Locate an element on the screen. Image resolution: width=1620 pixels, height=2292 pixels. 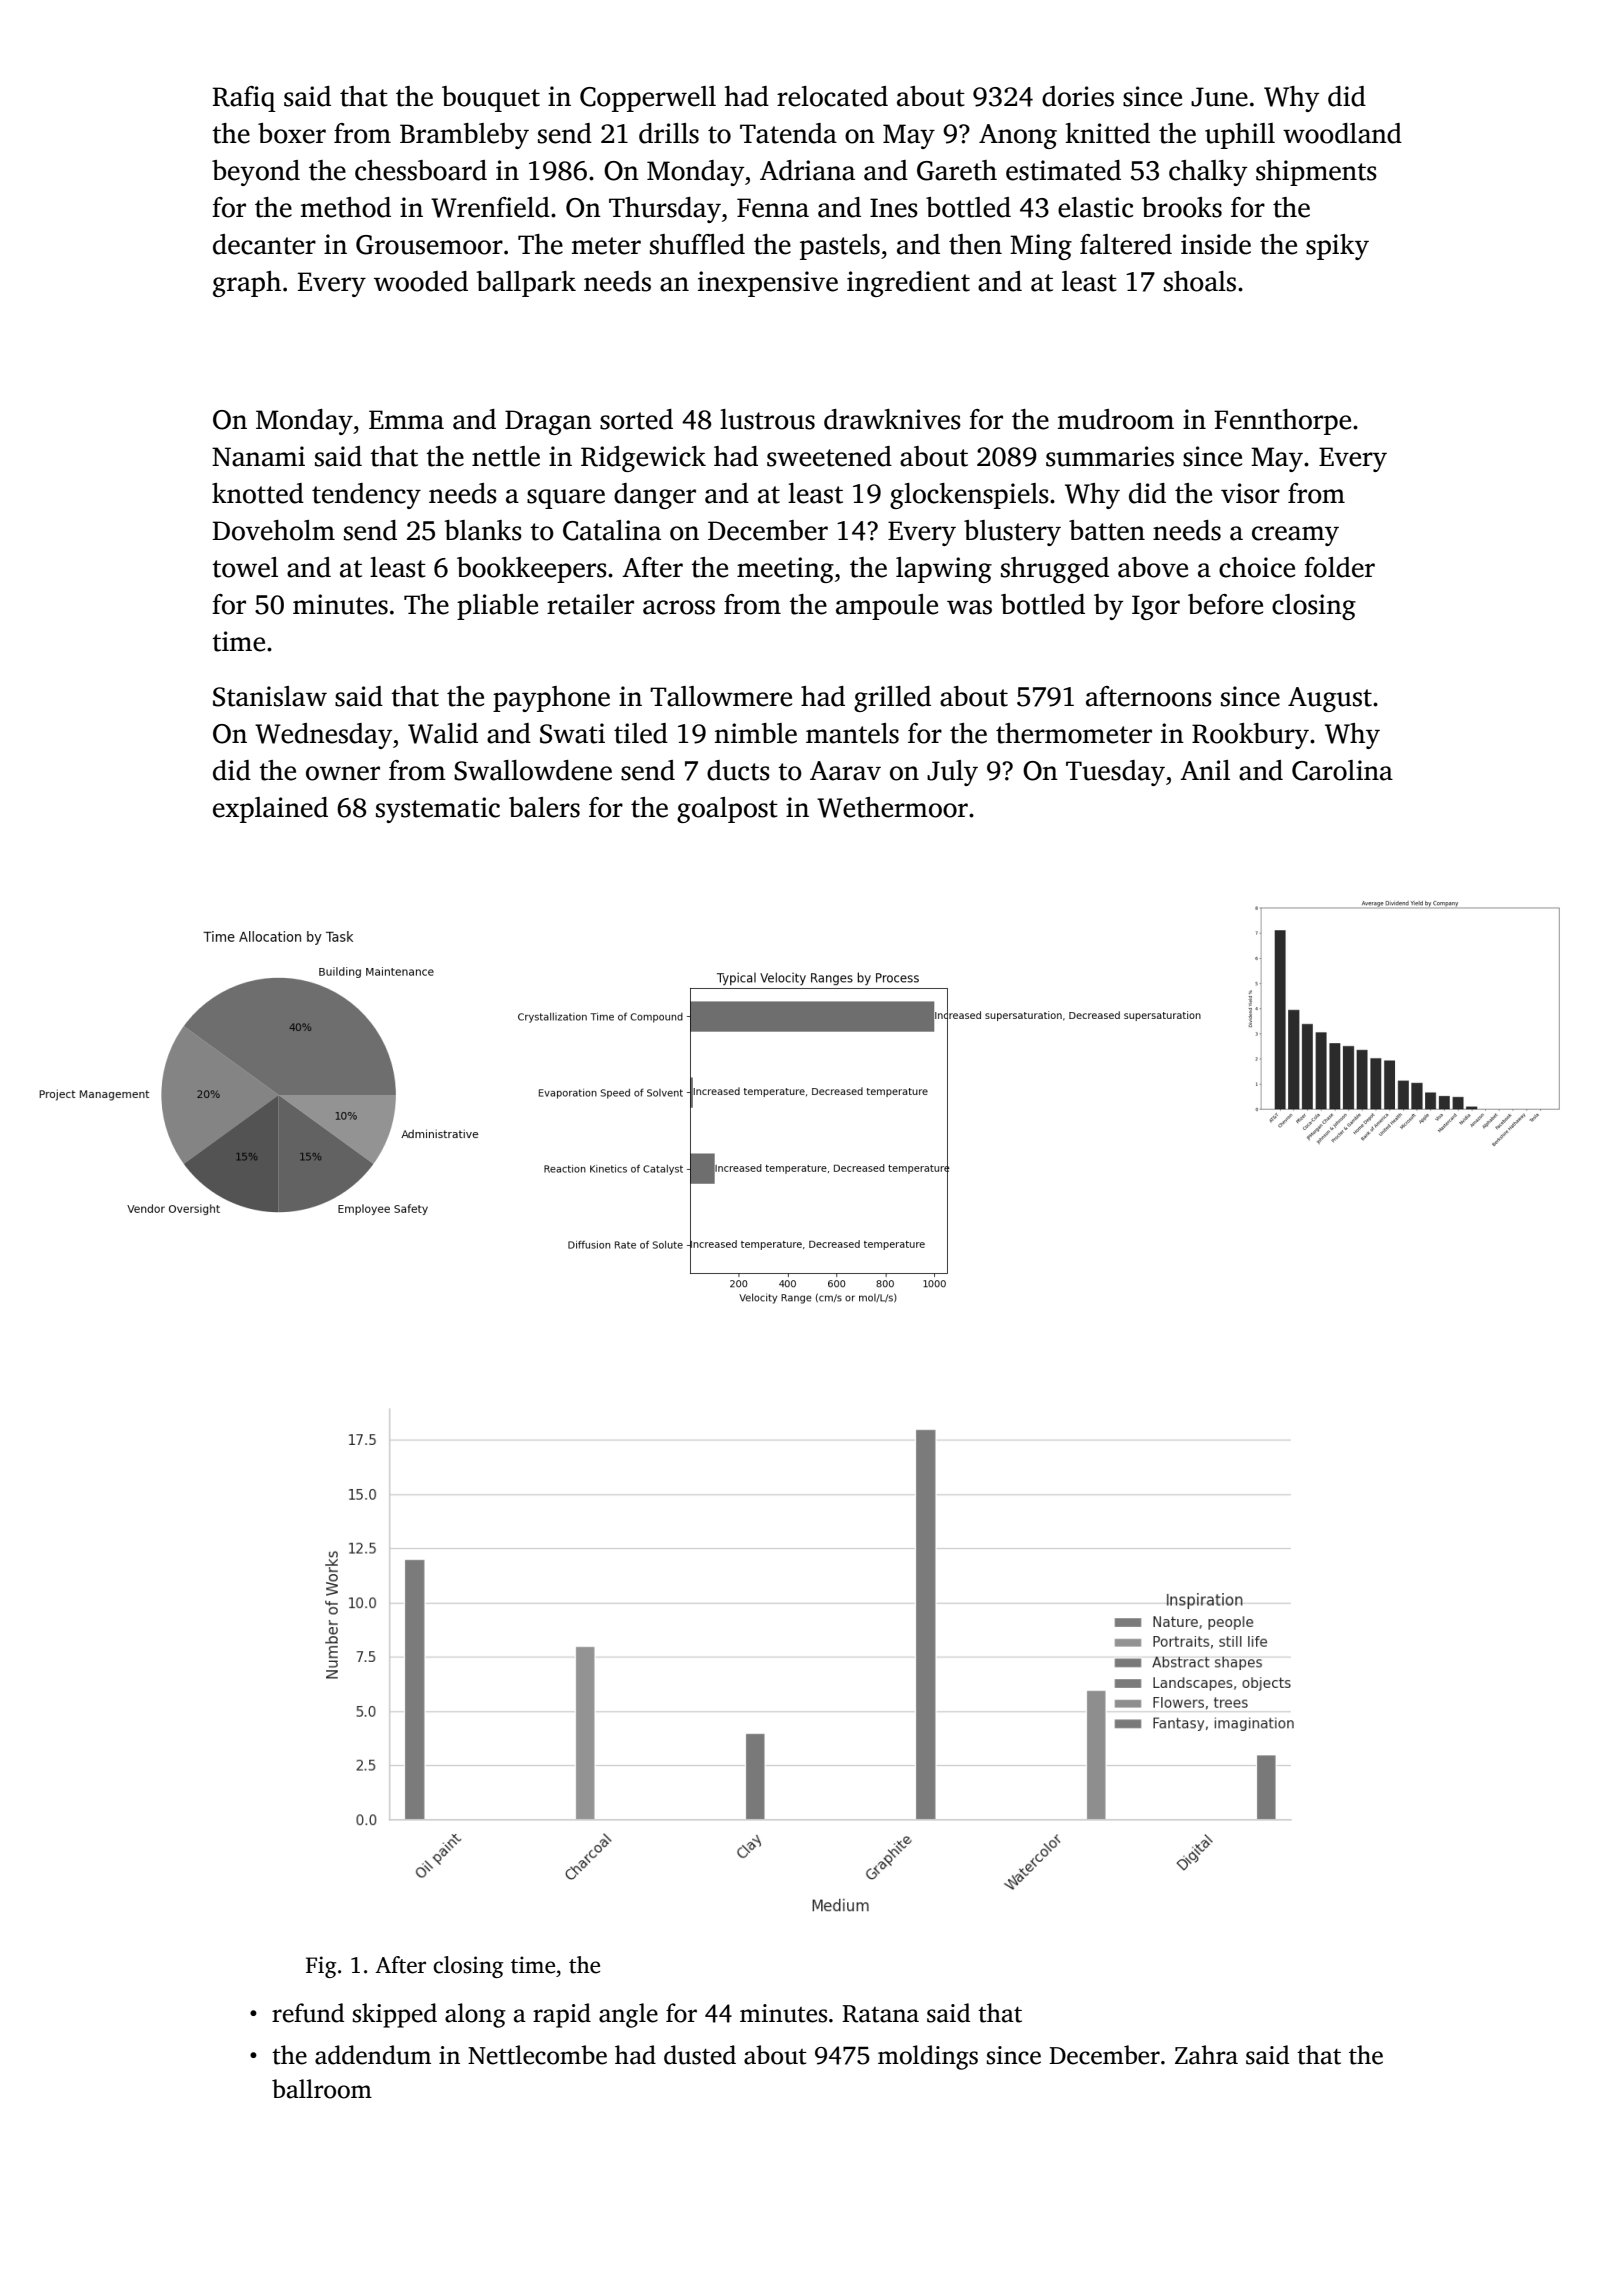
moldings is located at coordinates (928, 2057).
